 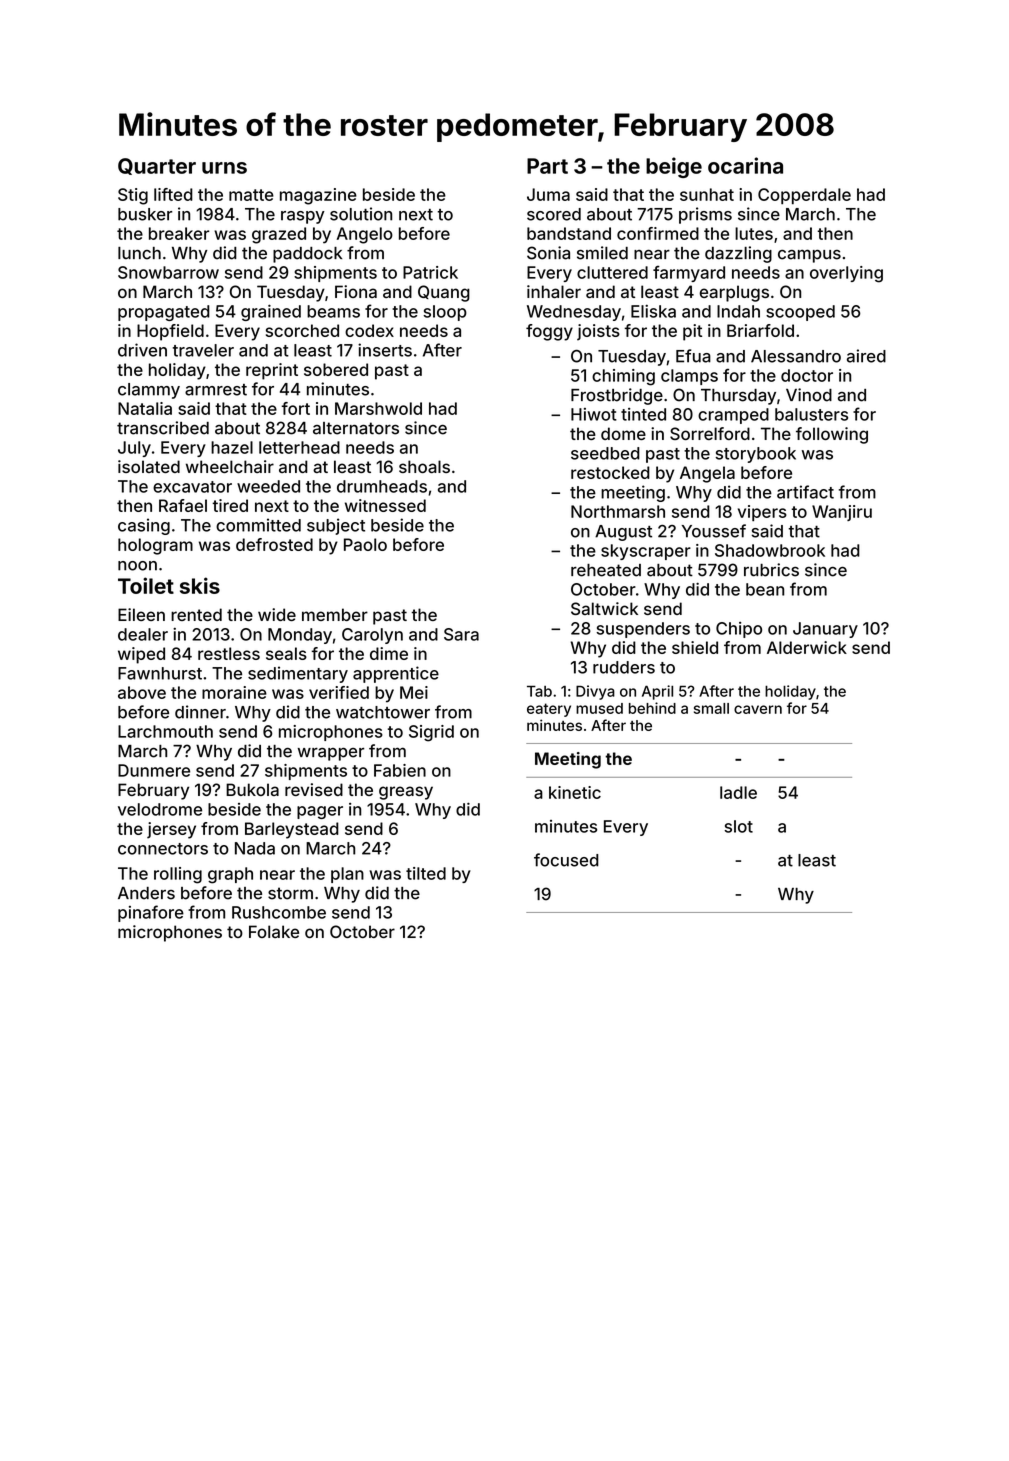 What do you see at coordinates (163, 849) in the page?
I see `connectors` at bounding box center [163, 849].
